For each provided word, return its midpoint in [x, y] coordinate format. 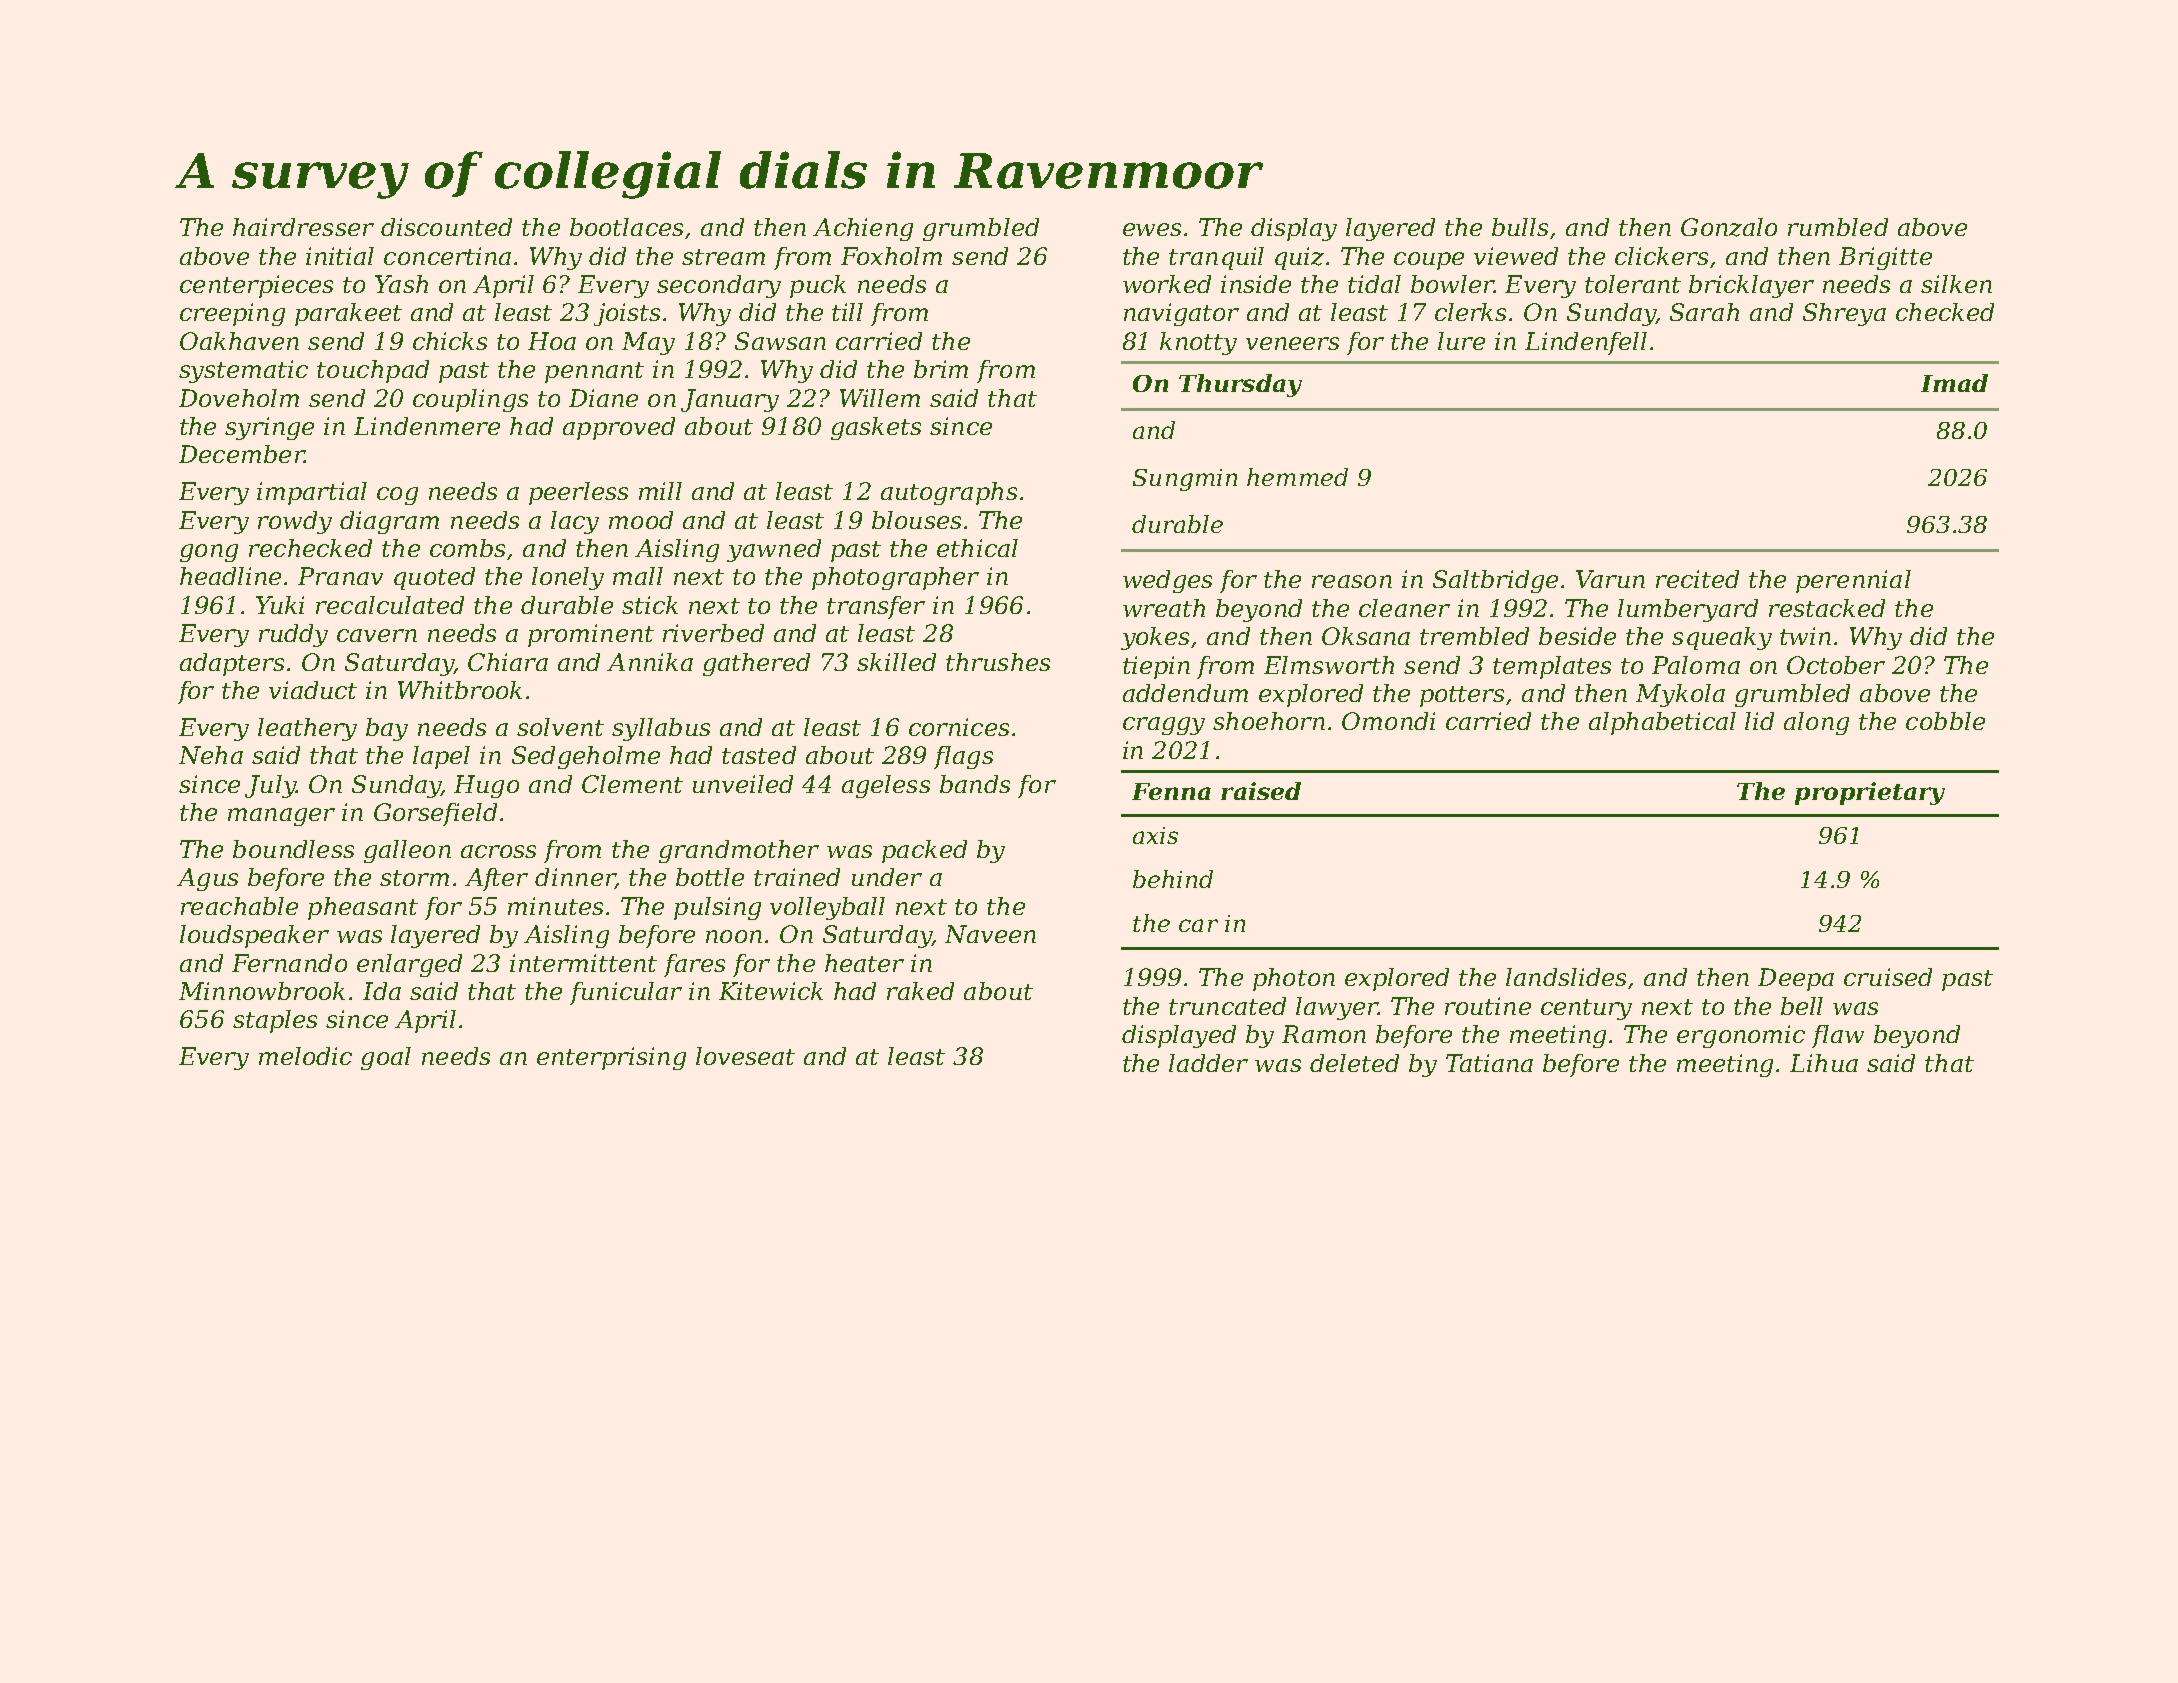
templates [1552, 667]
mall [638, 576]
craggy [1164, 726]
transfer [876, 607]
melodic [305, 1056]
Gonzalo [1729, 227]
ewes [1152, 229]
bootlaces [626, 227]
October [1836, 665]
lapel [441, 757]
